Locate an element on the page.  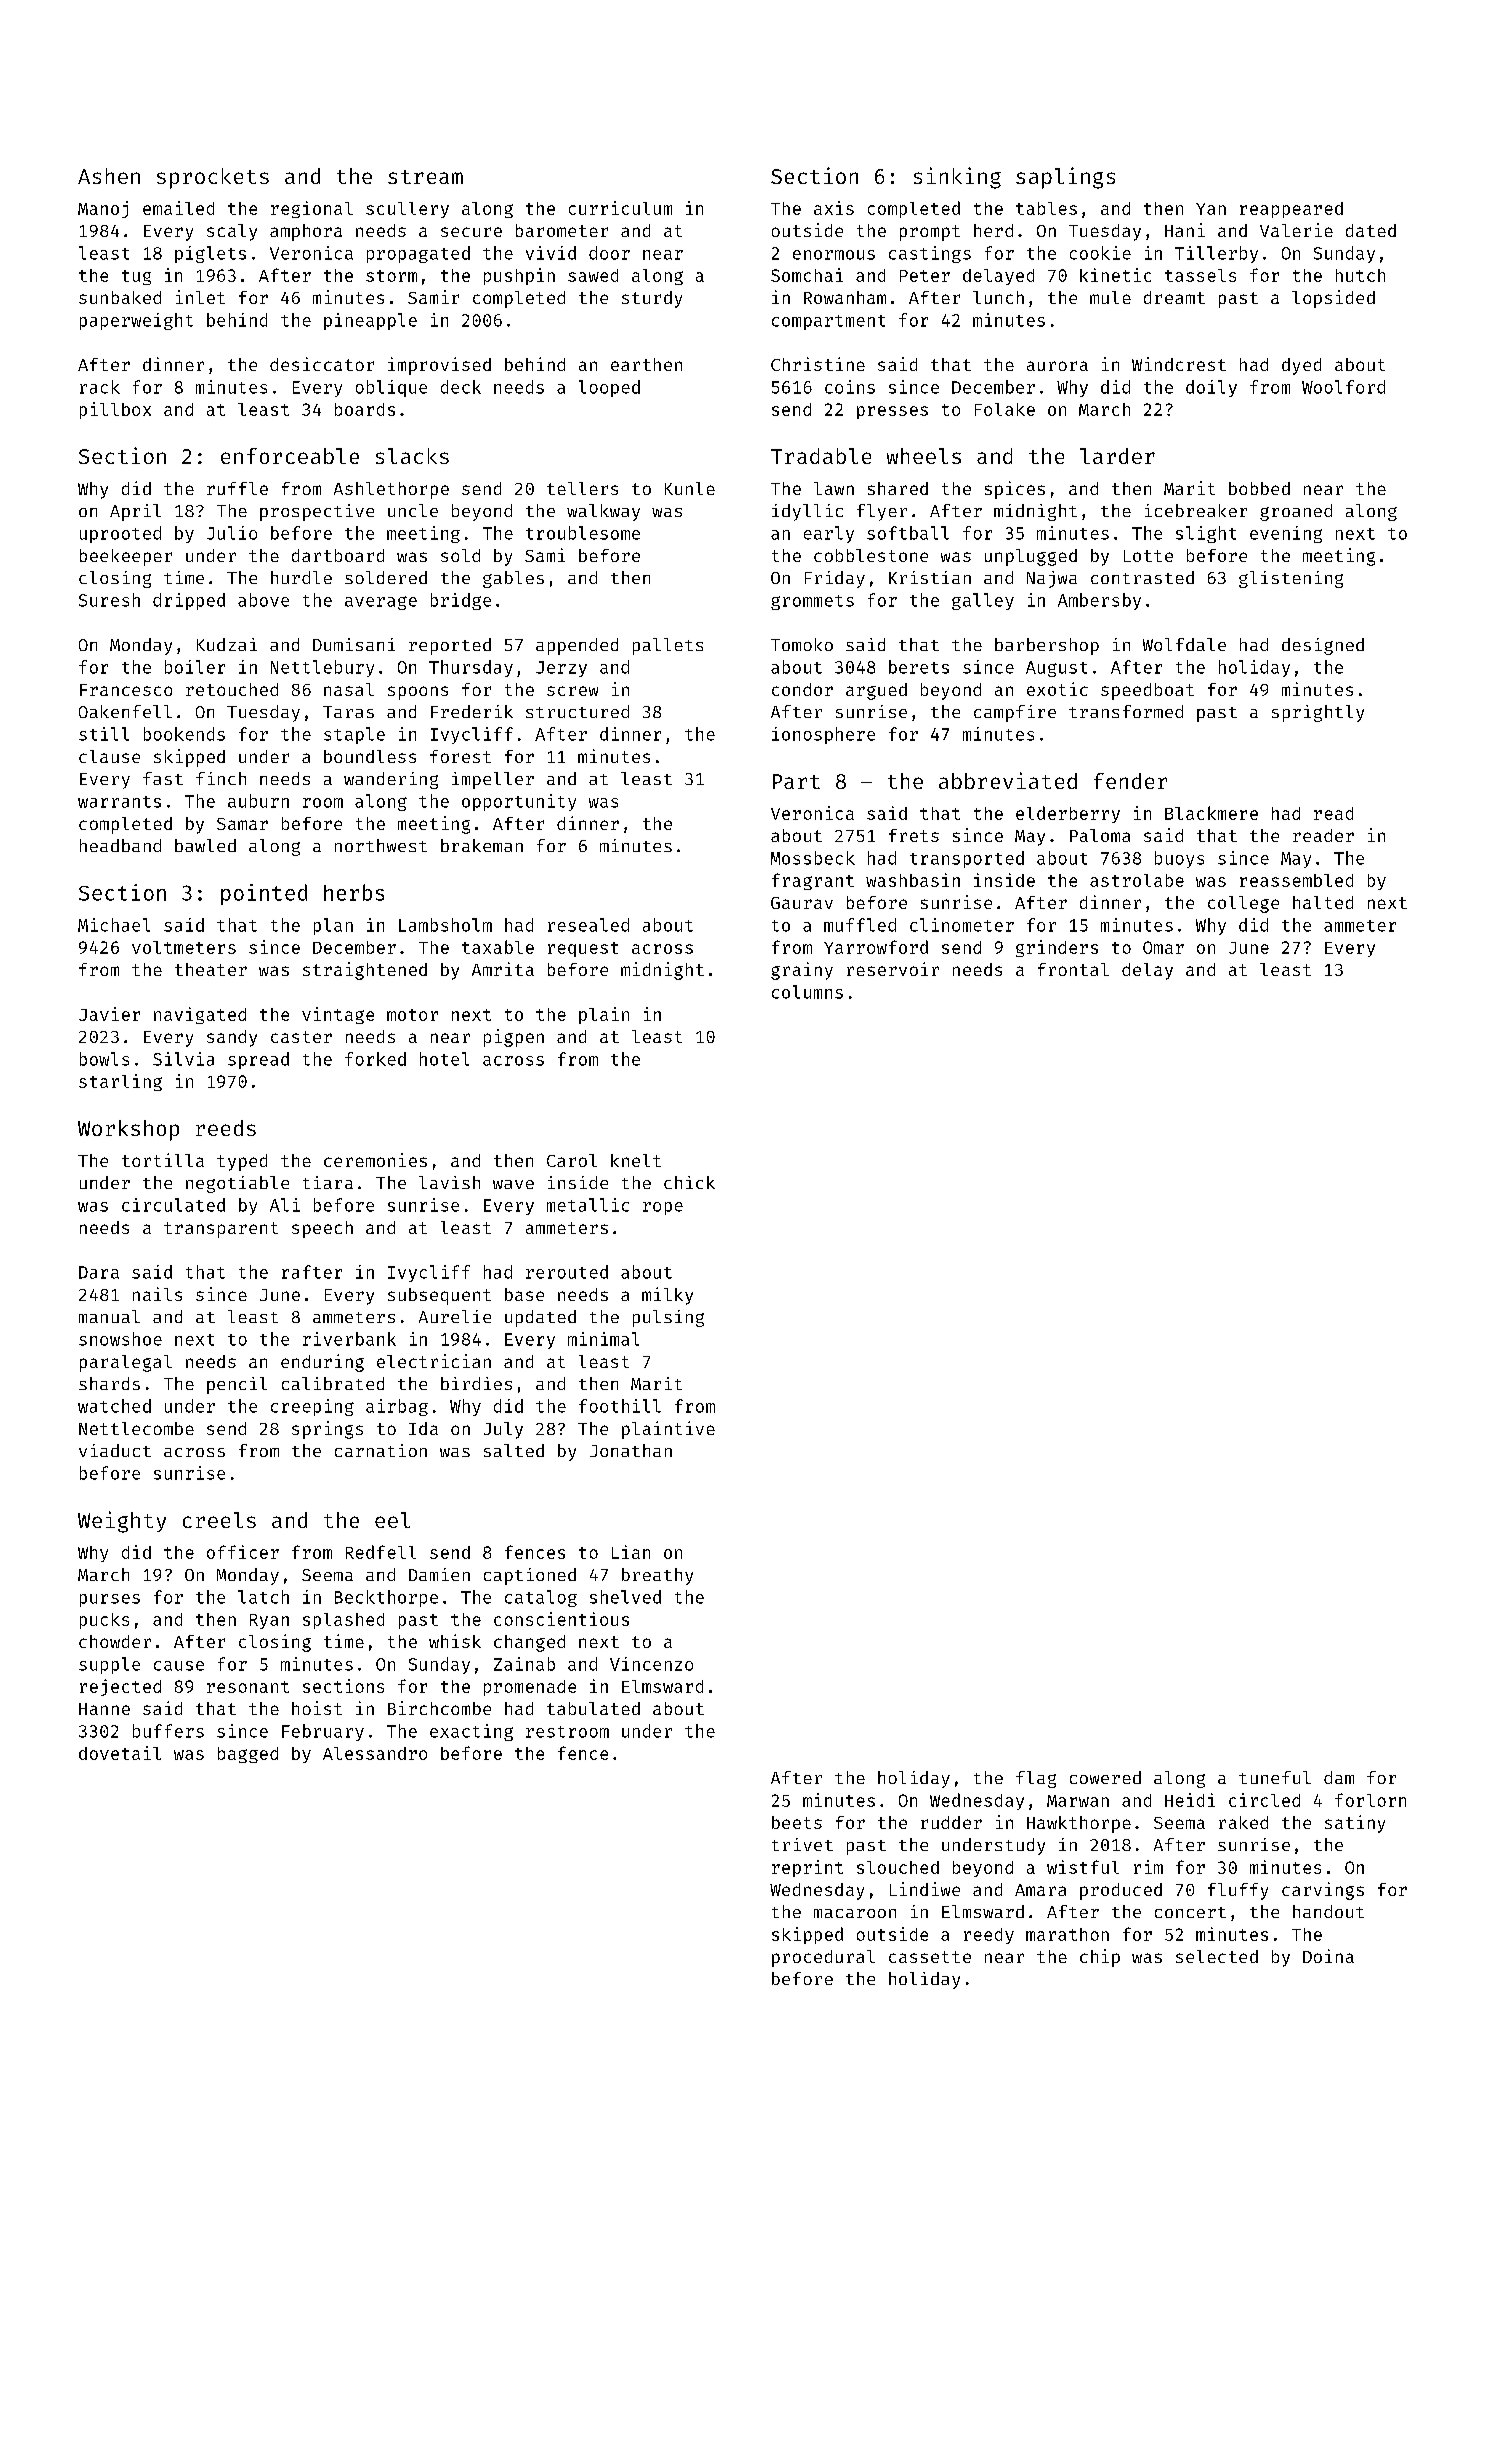
opportunity is located at coordinates (519, 802).
